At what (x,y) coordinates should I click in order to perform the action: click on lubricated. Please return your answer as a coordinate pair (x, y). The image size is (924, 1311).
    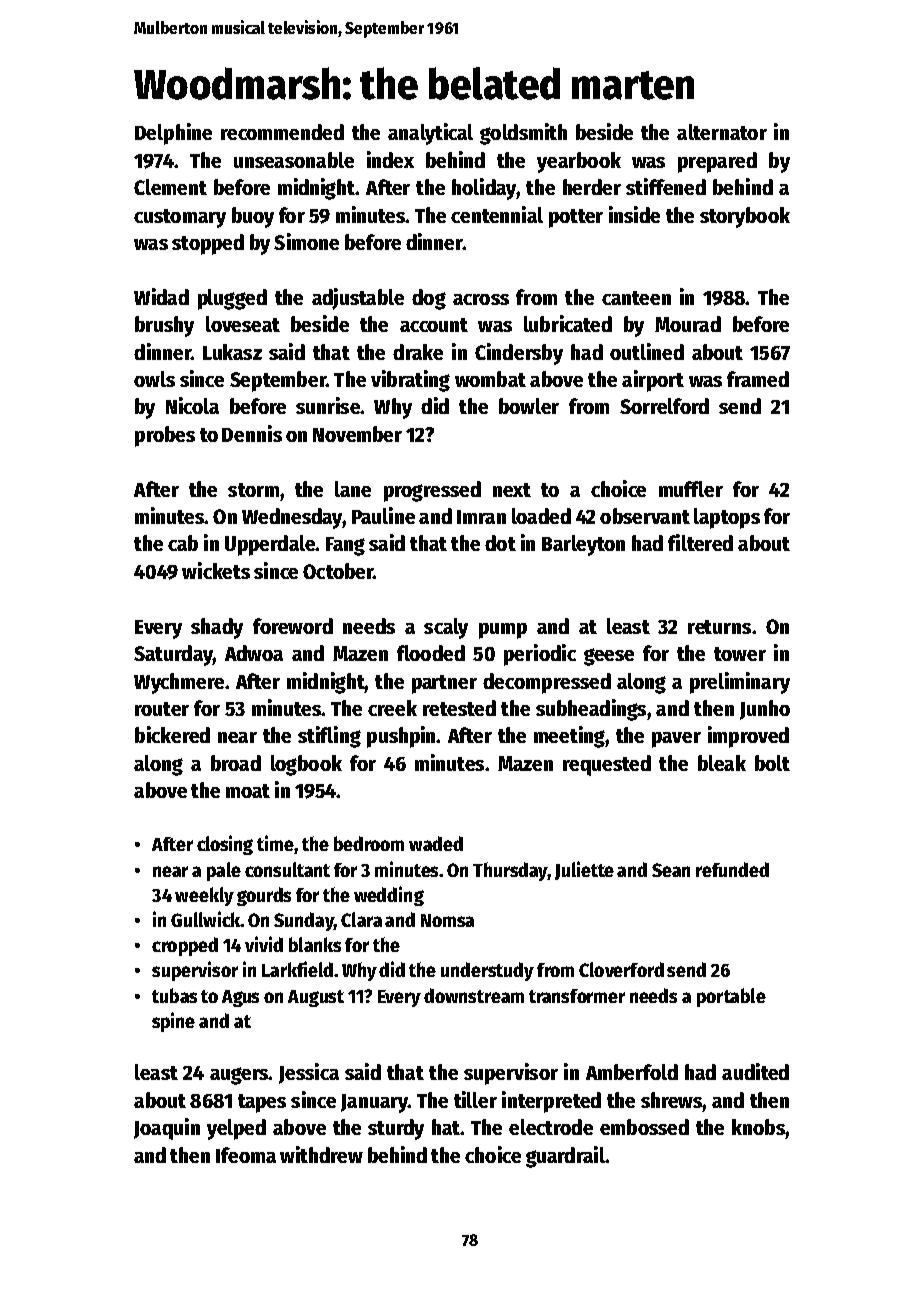
    Looking at the image, I should click on (568, 323).
